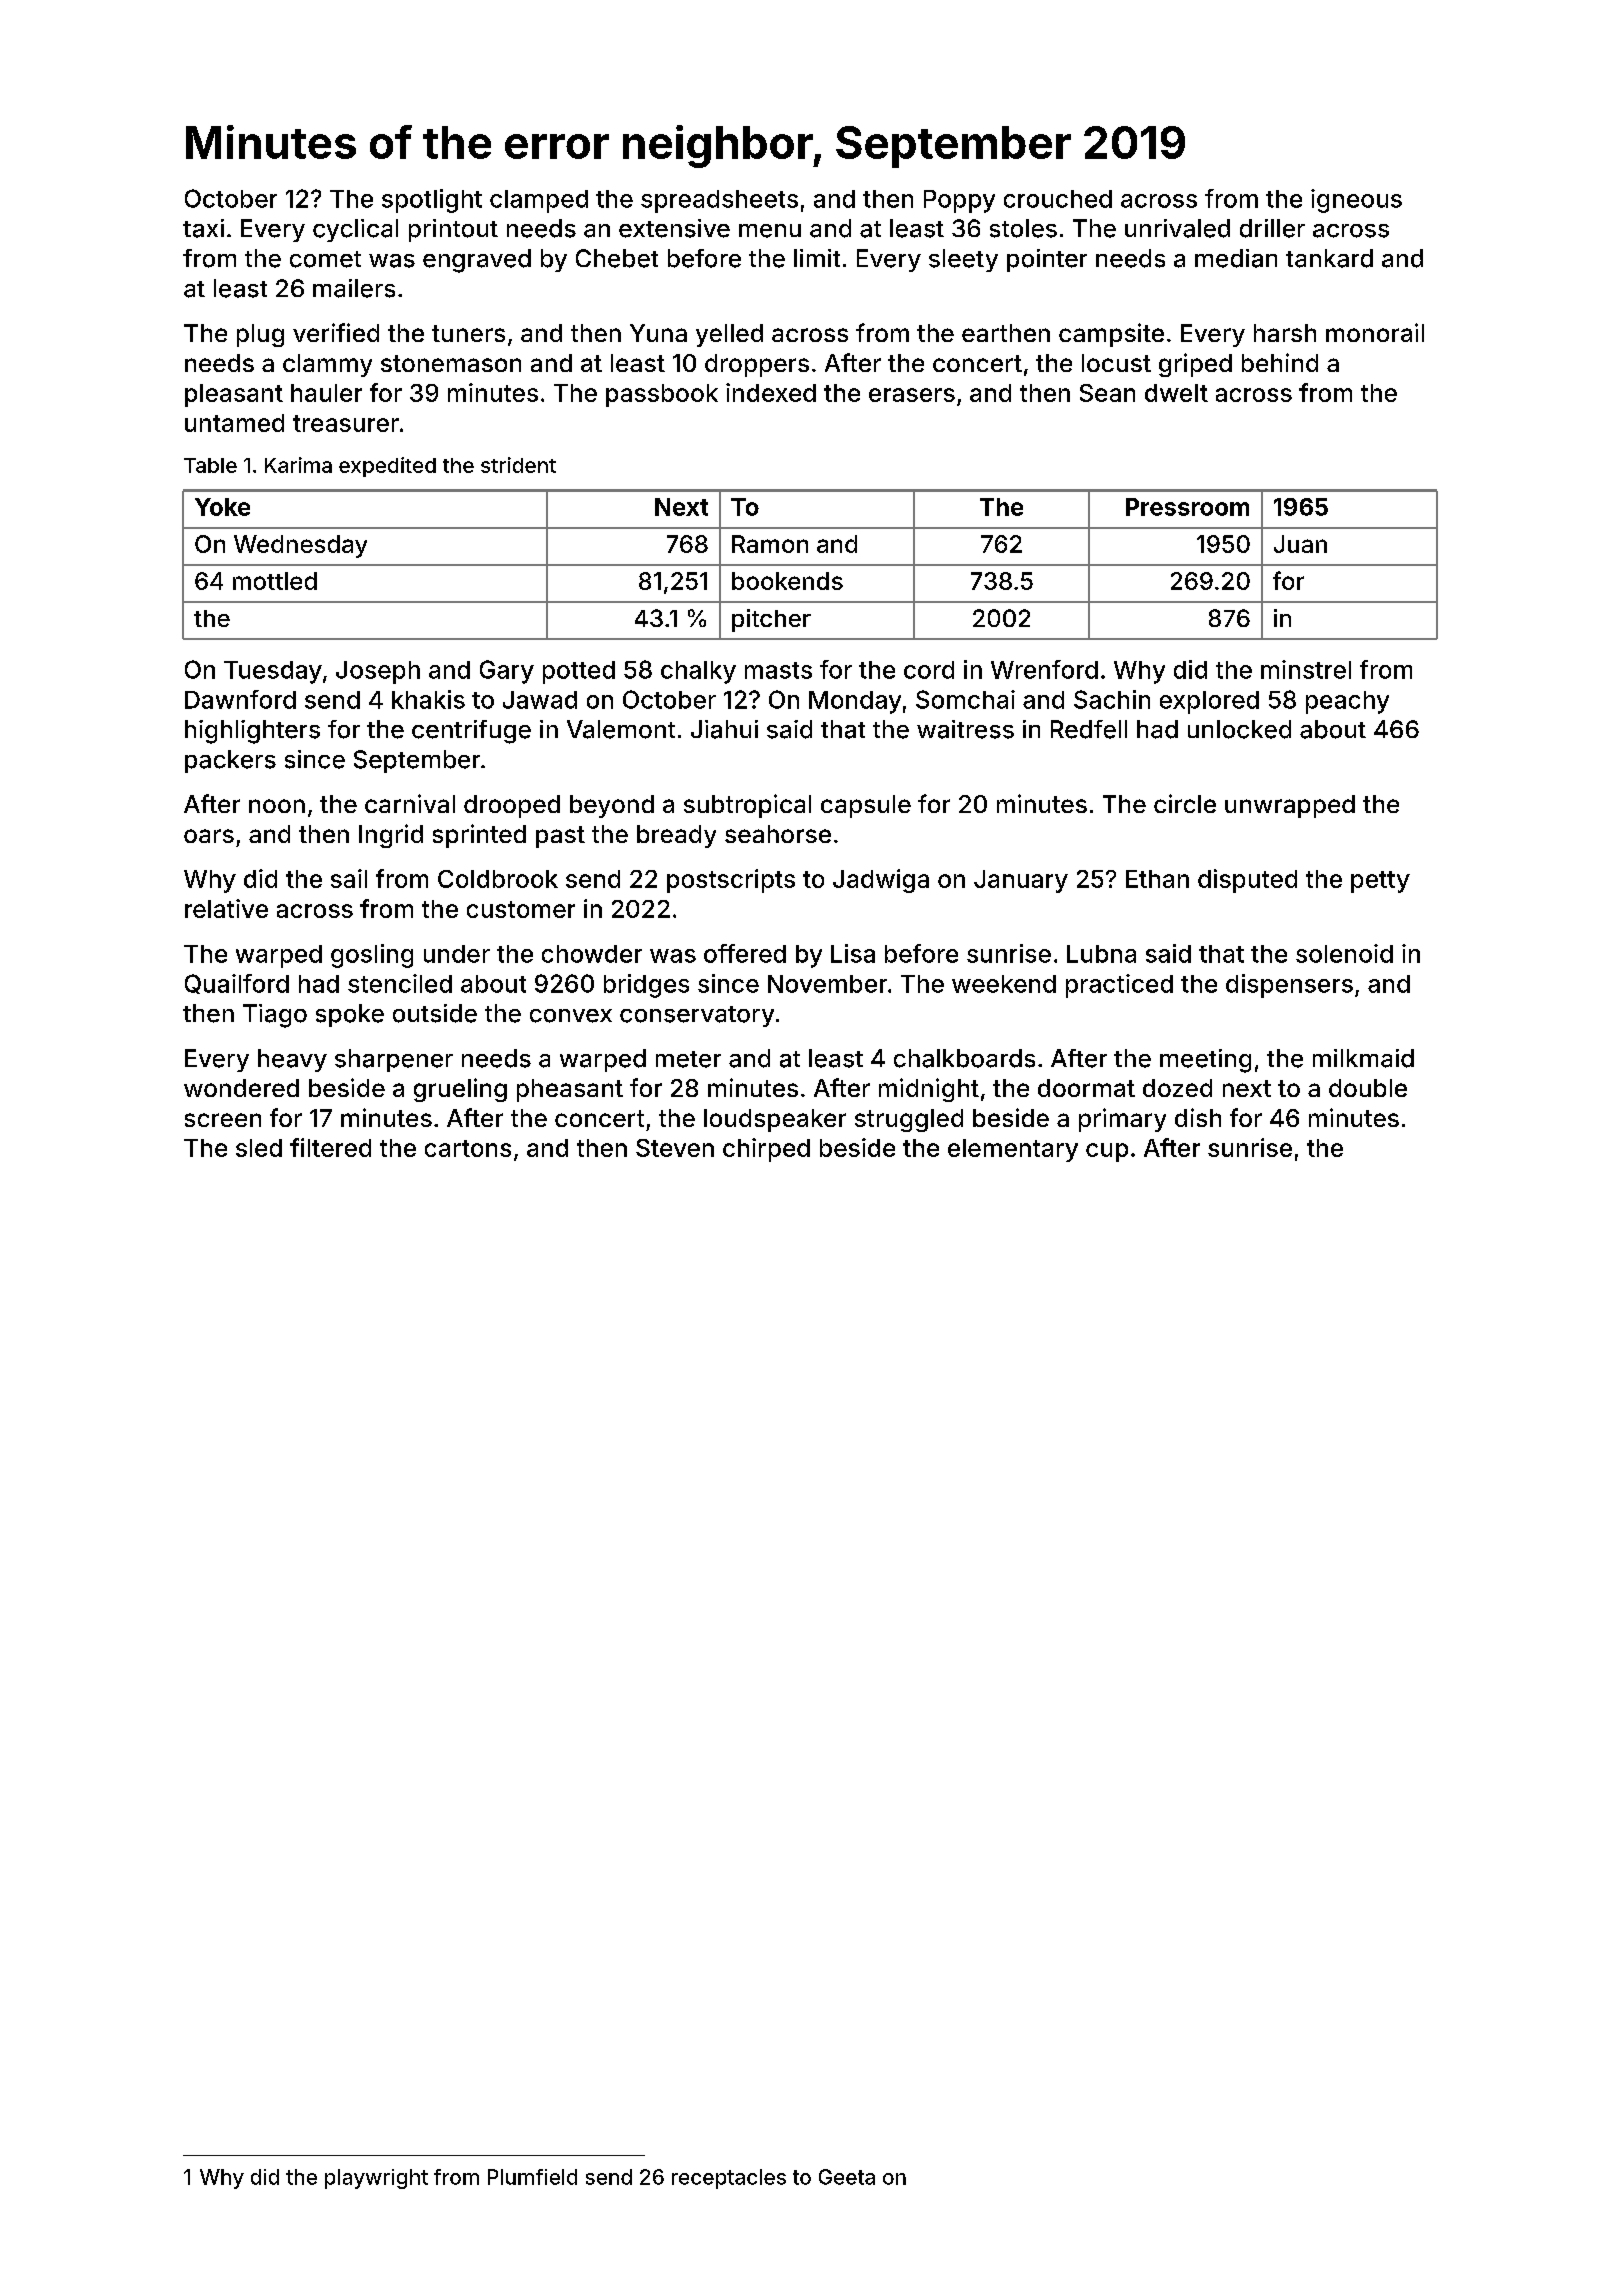  I want to click on Geeta, so click(847, 2177).
